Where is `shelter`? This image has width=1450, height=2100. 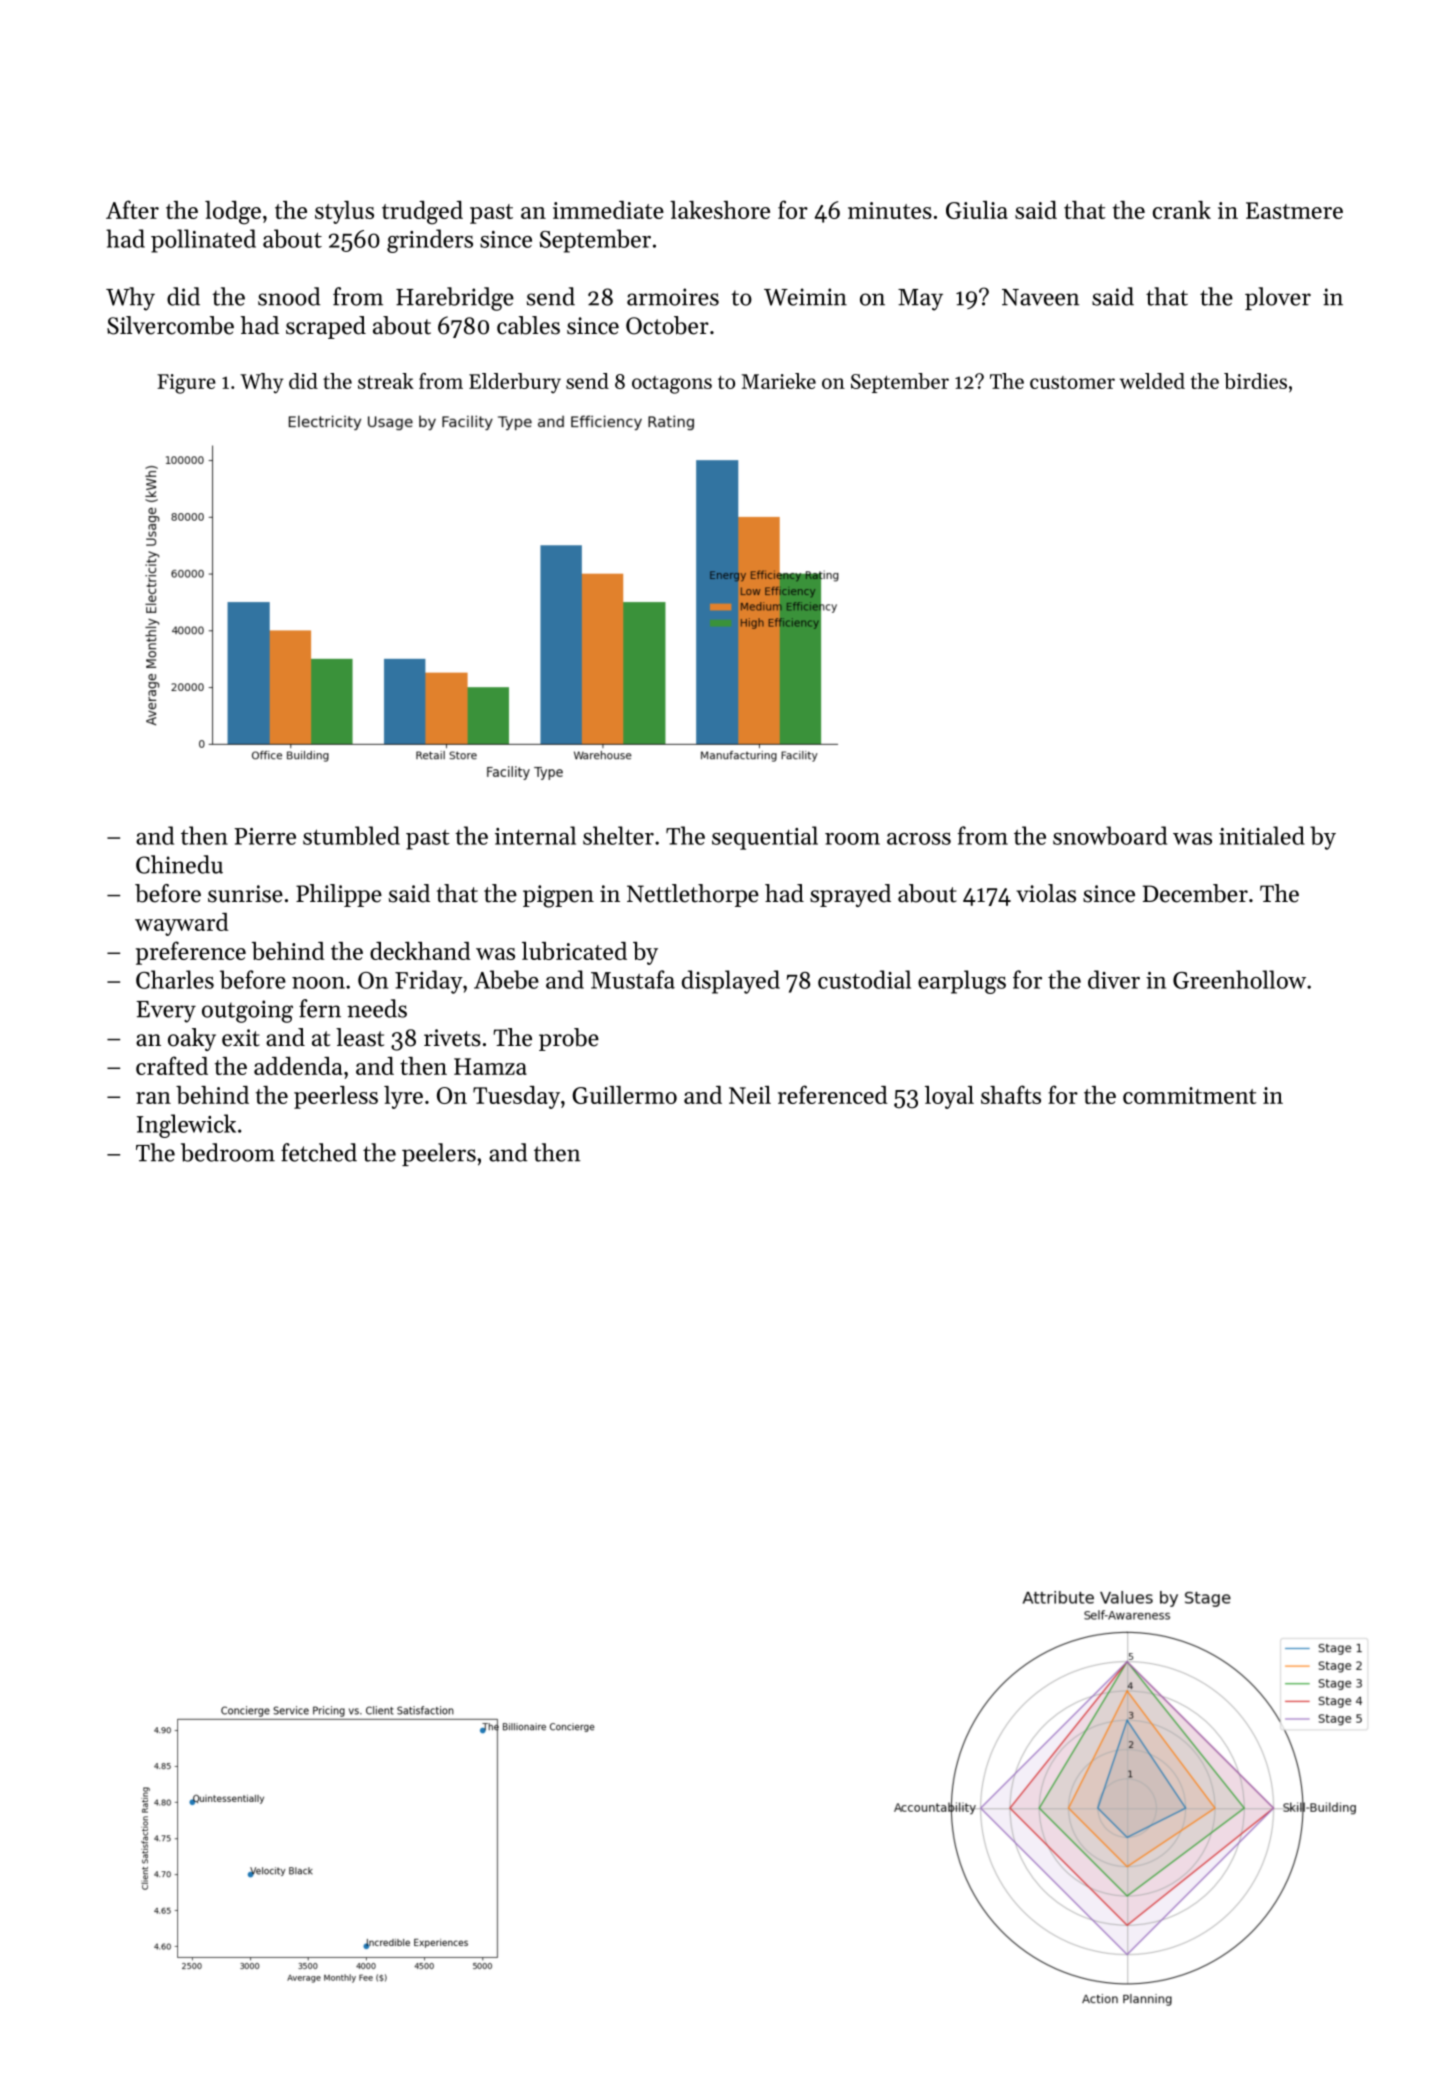
shelter is located at coordinates (618, 835).
